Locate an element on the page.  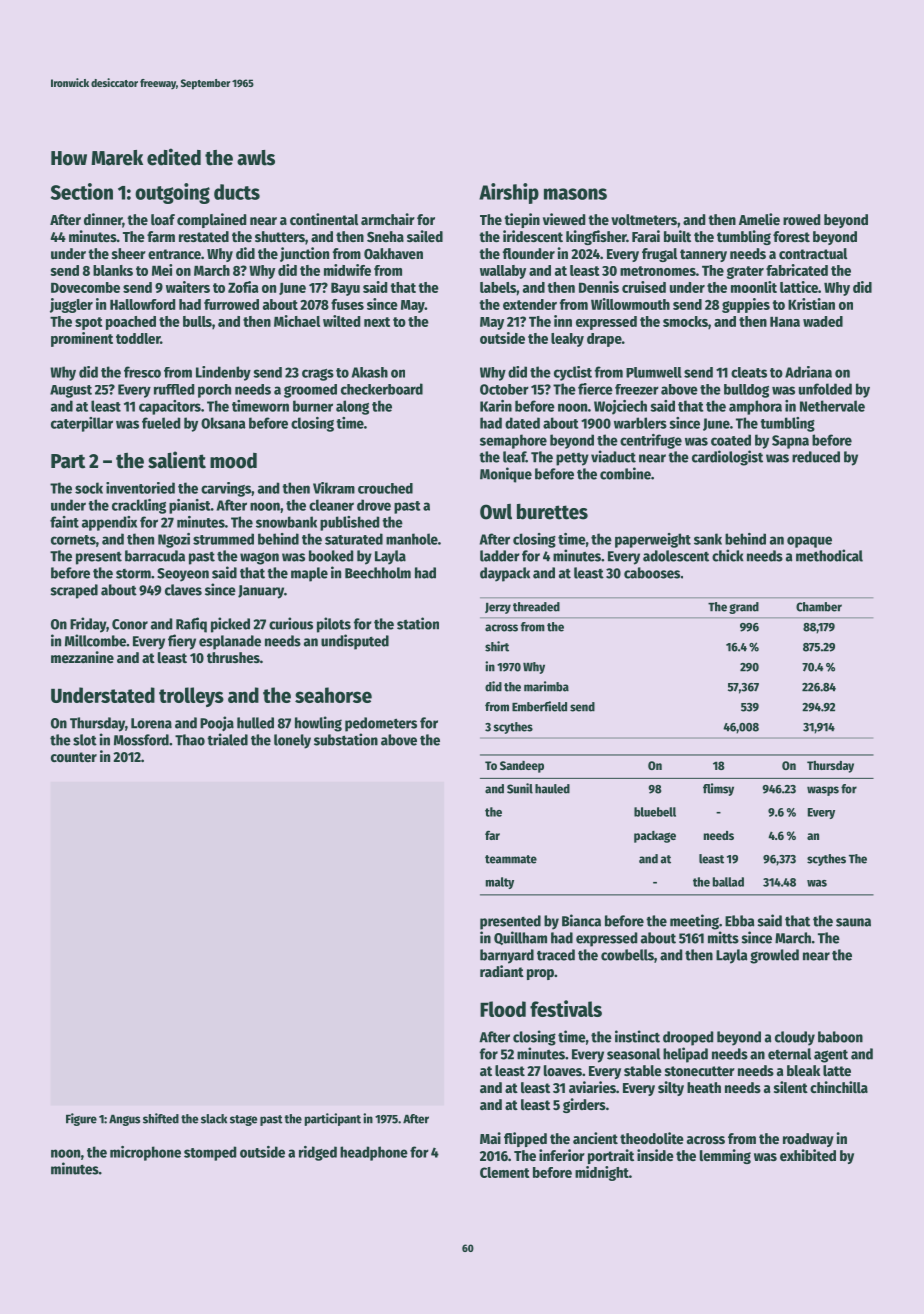
meeting is located at coordinates (694, 922).
